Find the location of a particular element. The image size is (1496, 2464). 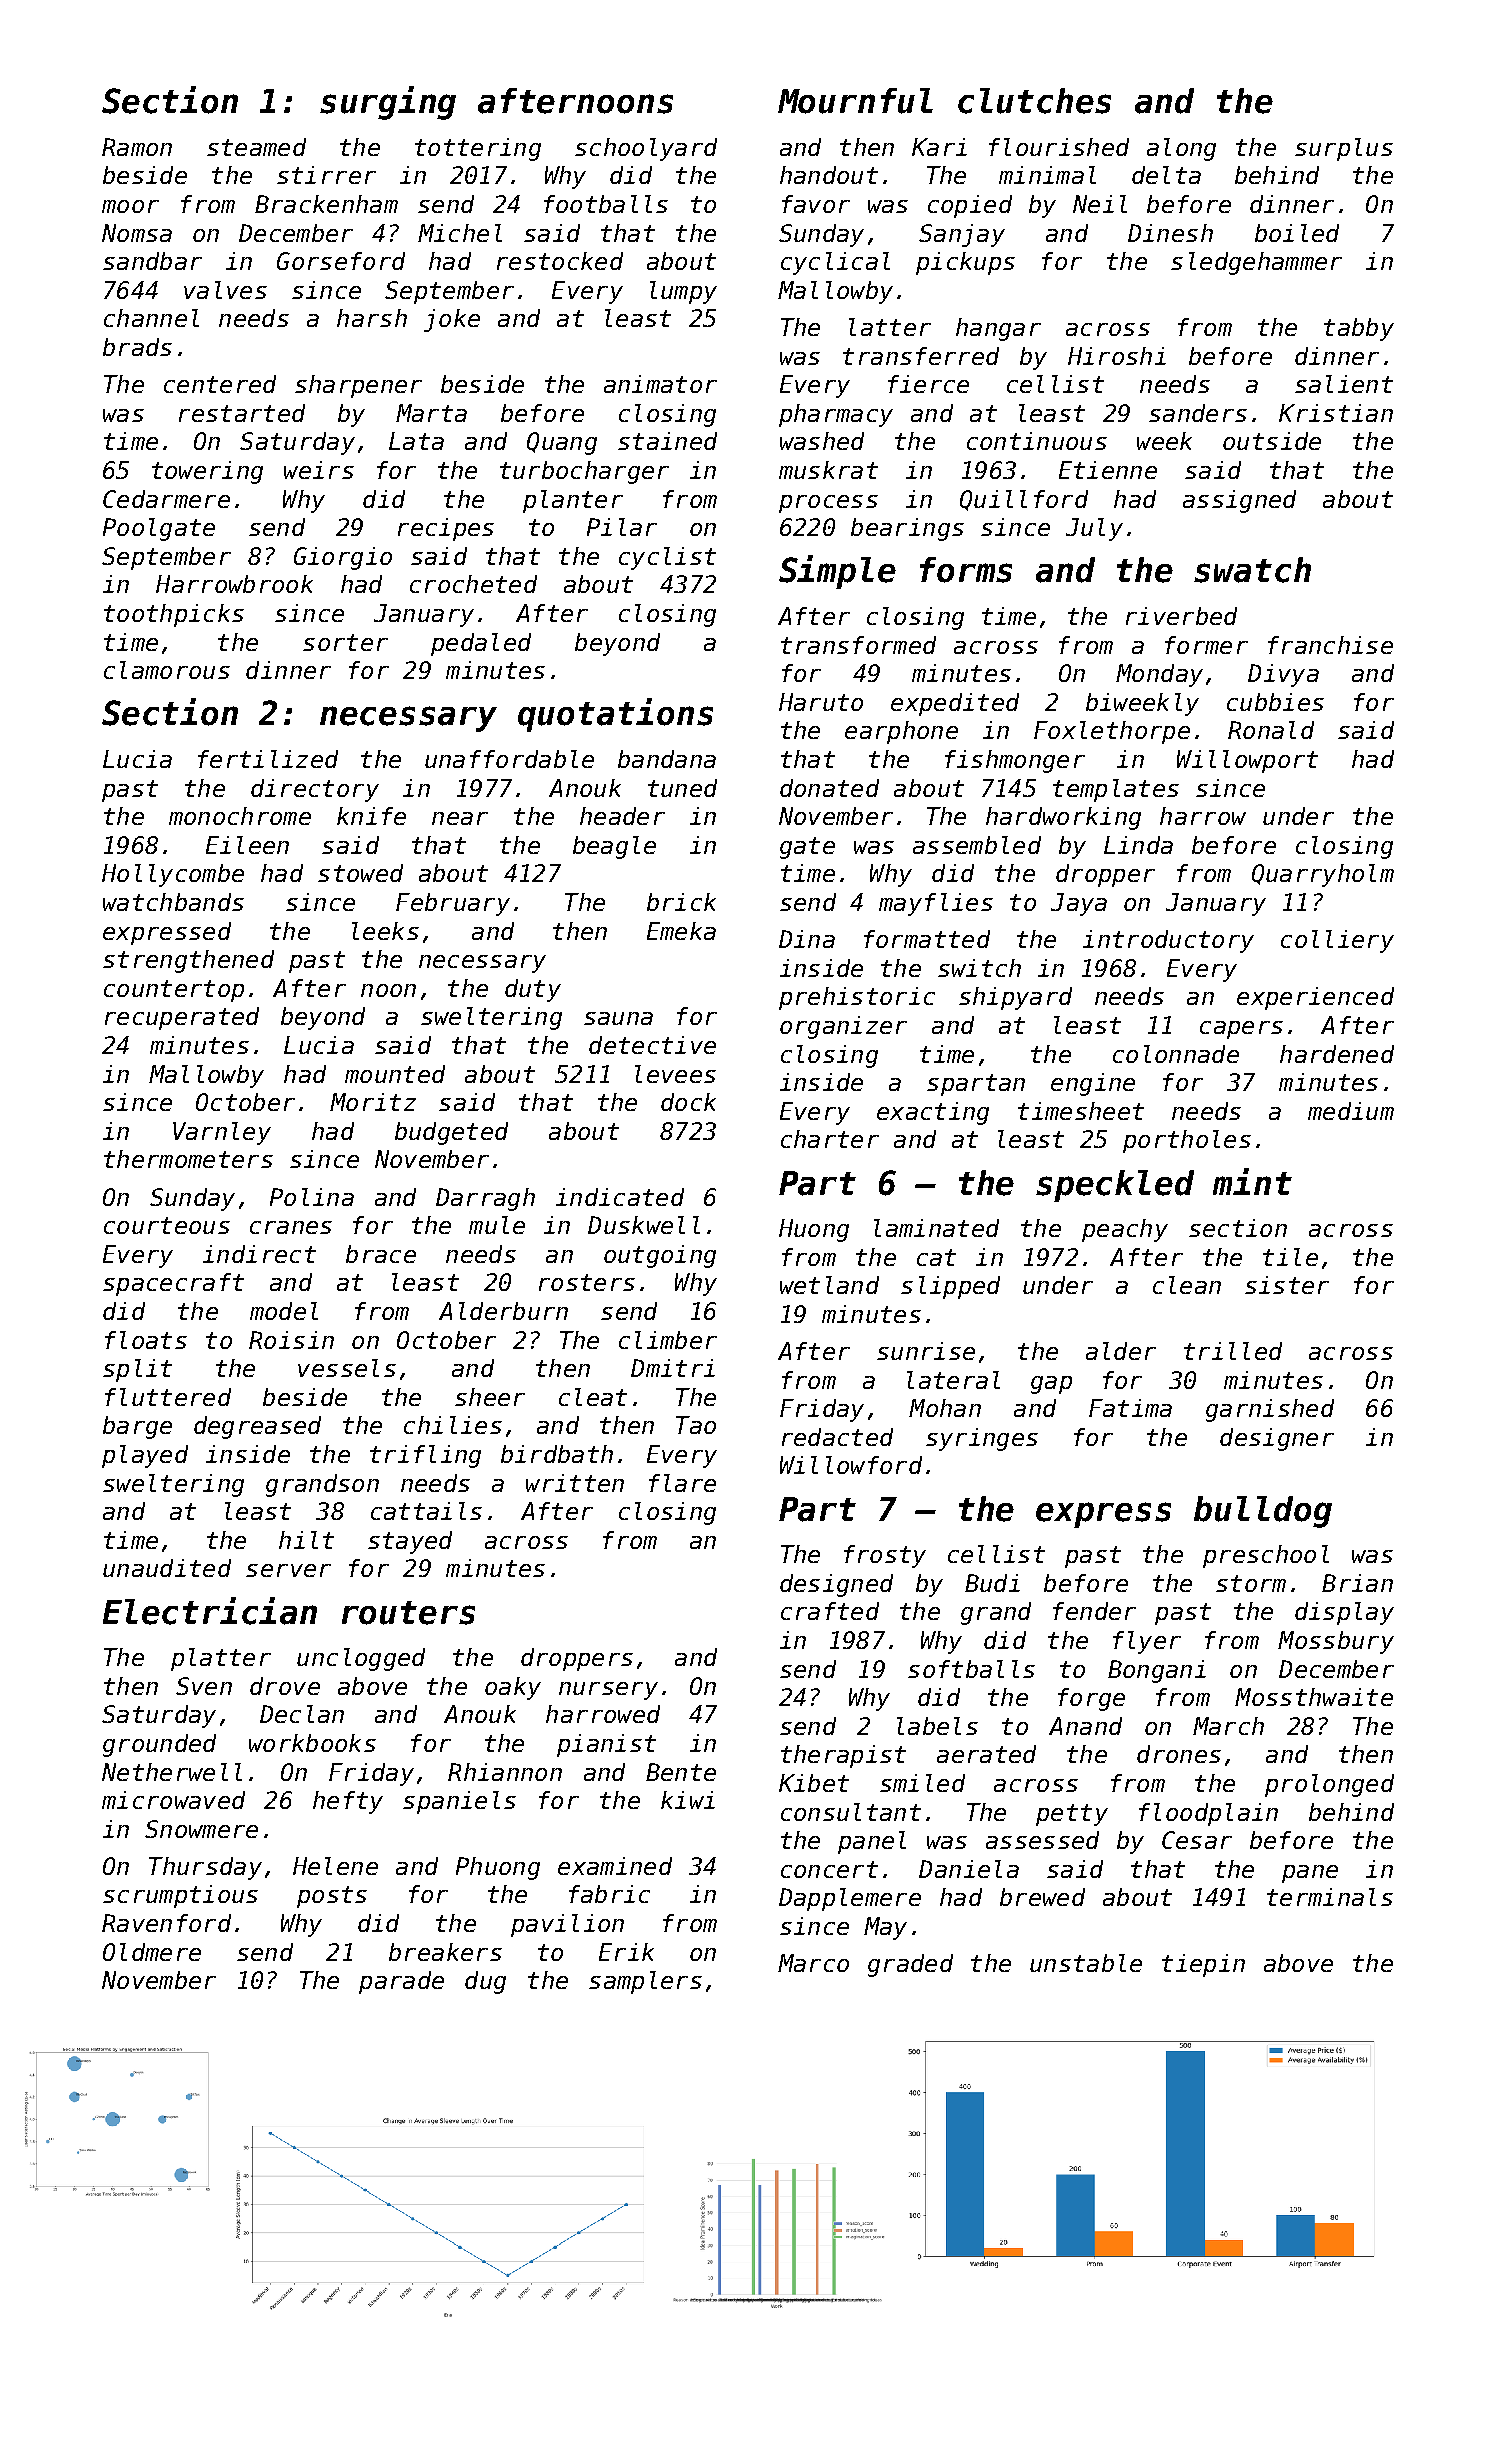

floats is located at coordinates (146, 1340).
